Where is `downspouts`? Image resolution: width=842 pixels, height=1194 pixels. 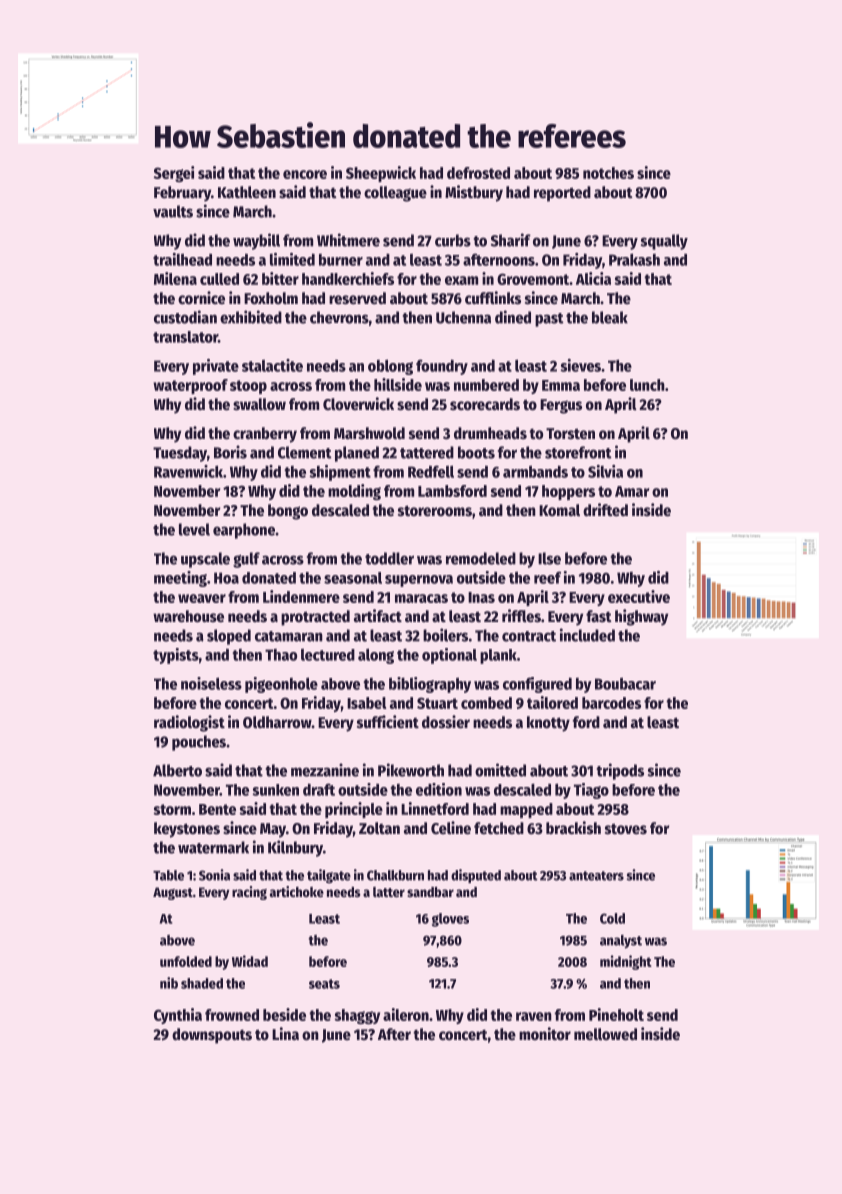
downspouts is located at coordinates (212, 1036).
